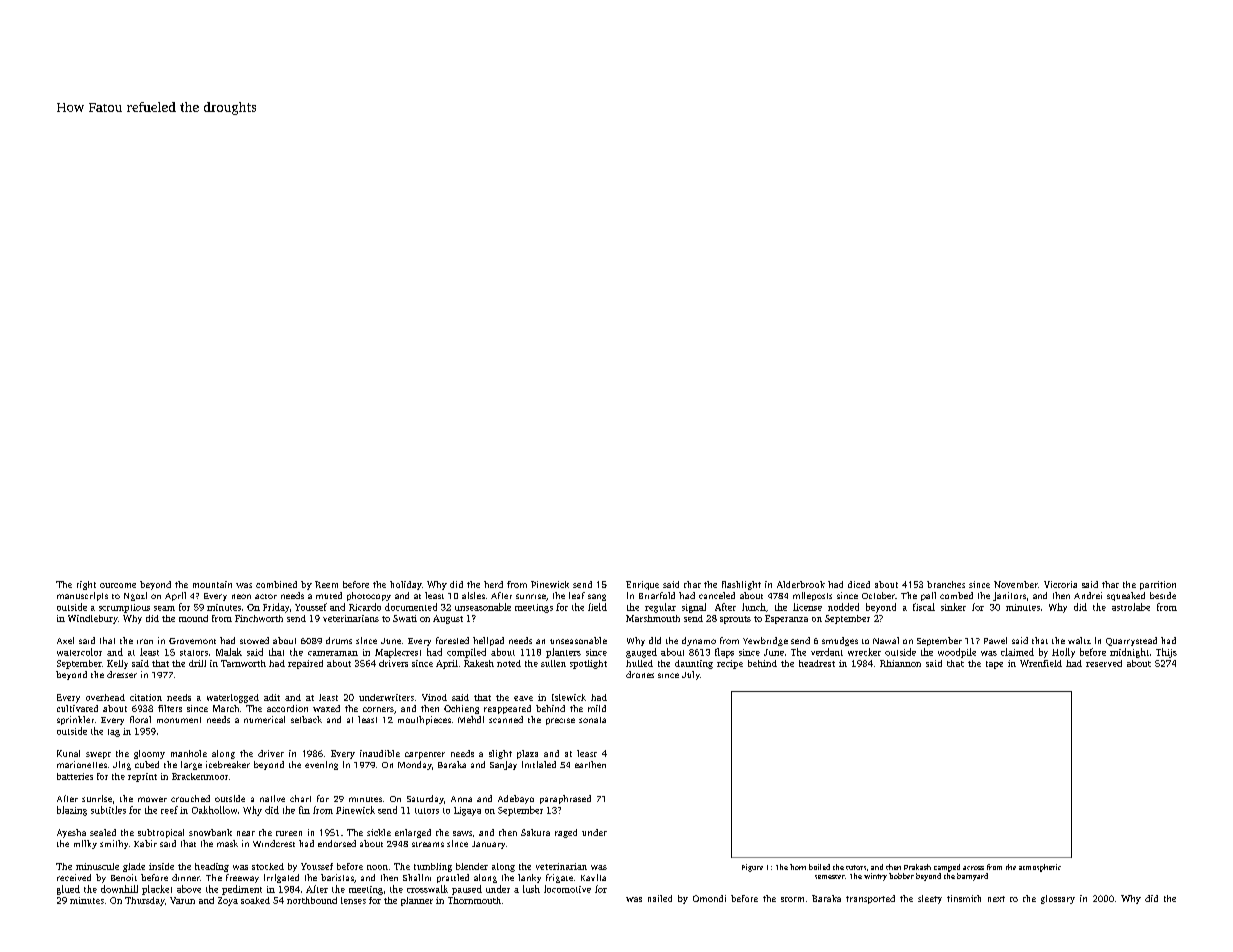  I want to click on recipe, so click(730, 664).
